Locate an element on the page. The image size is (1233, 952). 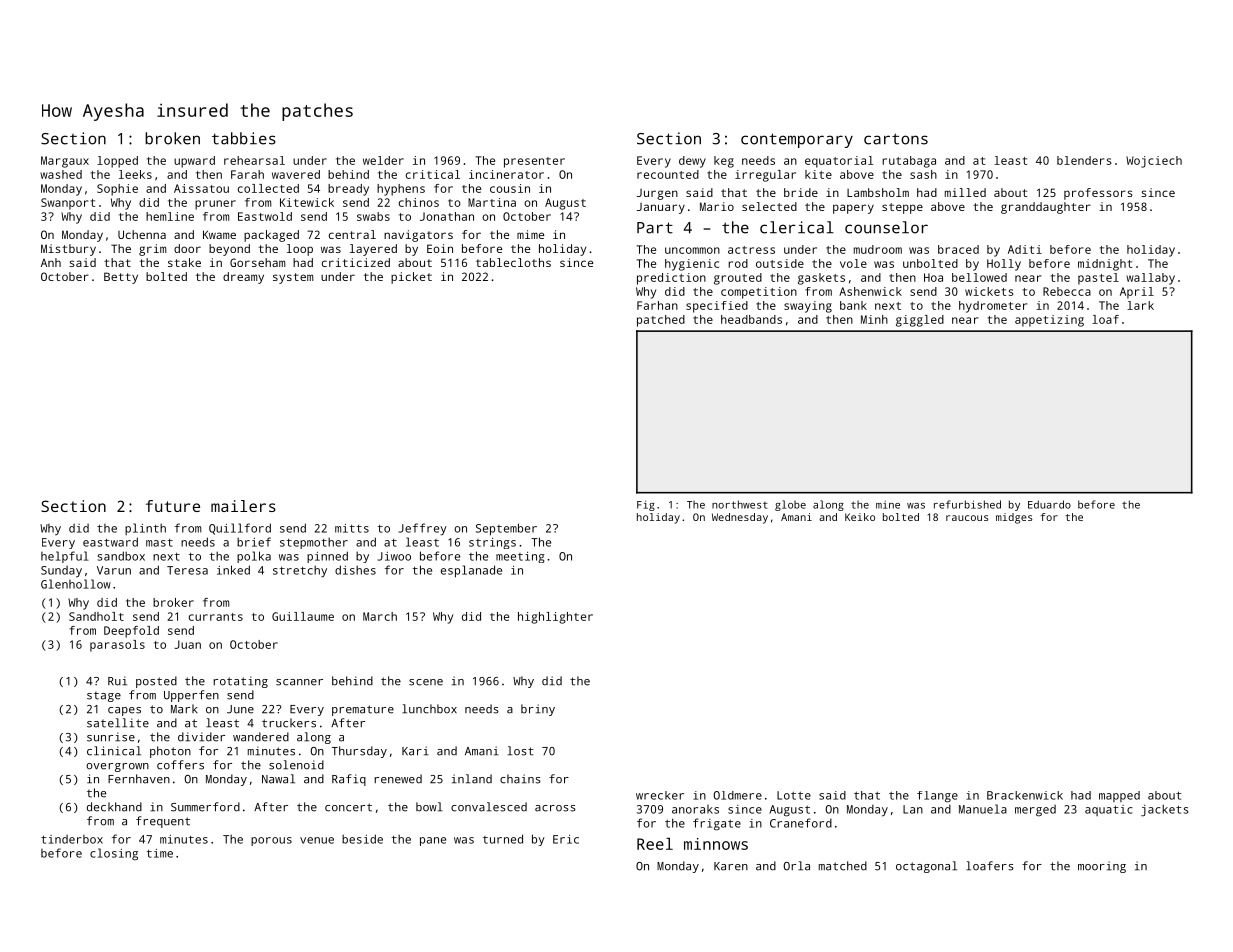
venue is located at coordinates (317, 840).
